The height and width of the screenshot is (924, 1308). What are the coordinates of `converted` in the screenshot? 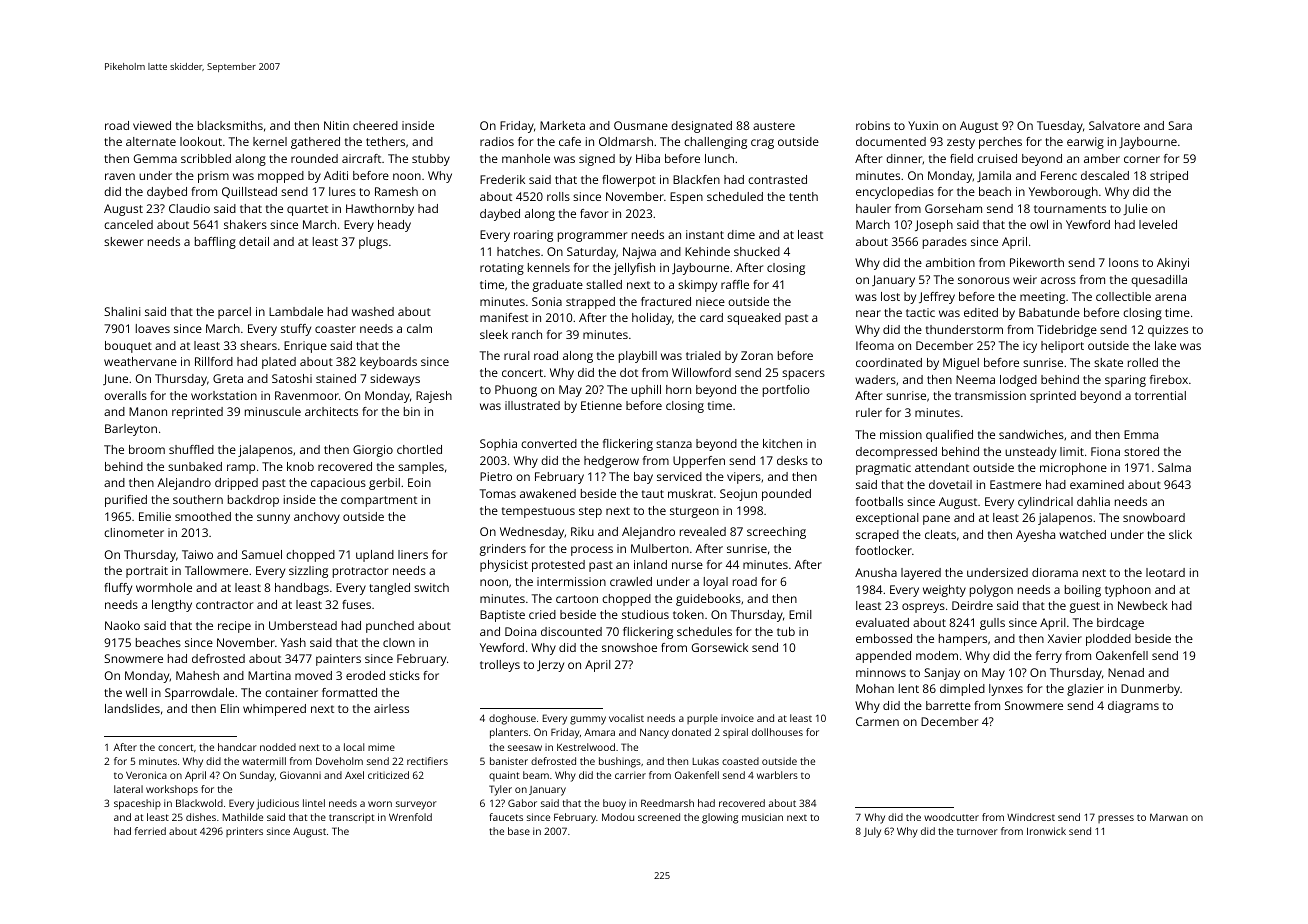 It's located at (549, 443).
